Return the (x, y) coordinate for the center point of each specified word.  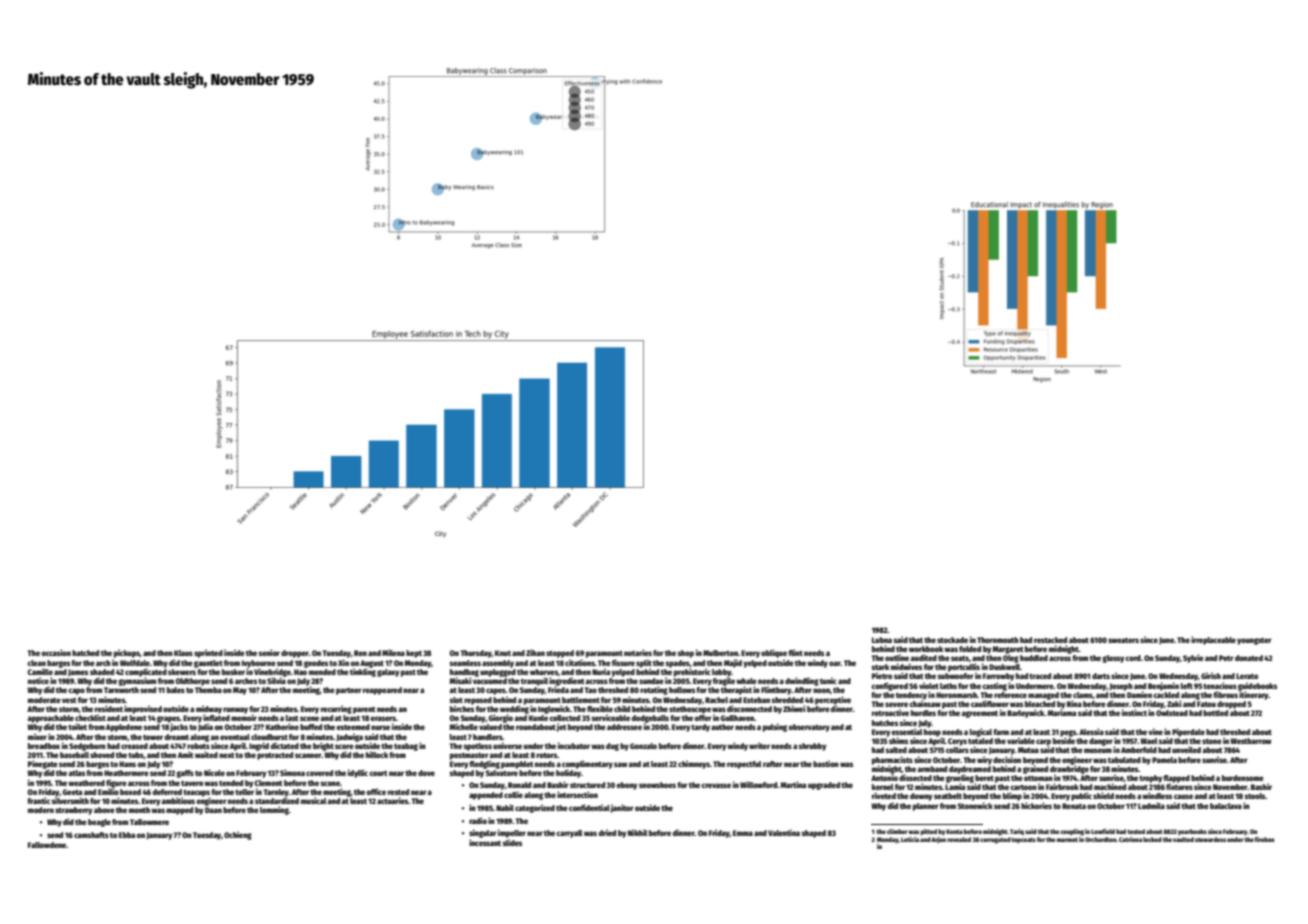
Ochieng (238, 835)
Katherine (282, 726)
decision (1007, 759)
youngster (1254, 641)
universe (507, 745)
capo (77, 691)
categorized (535, 808)
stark (880, 667)
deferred (167, 792)
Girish (1211, 675)
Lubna (882, 640)
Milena (393, 652)
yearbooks (1192, 832)
